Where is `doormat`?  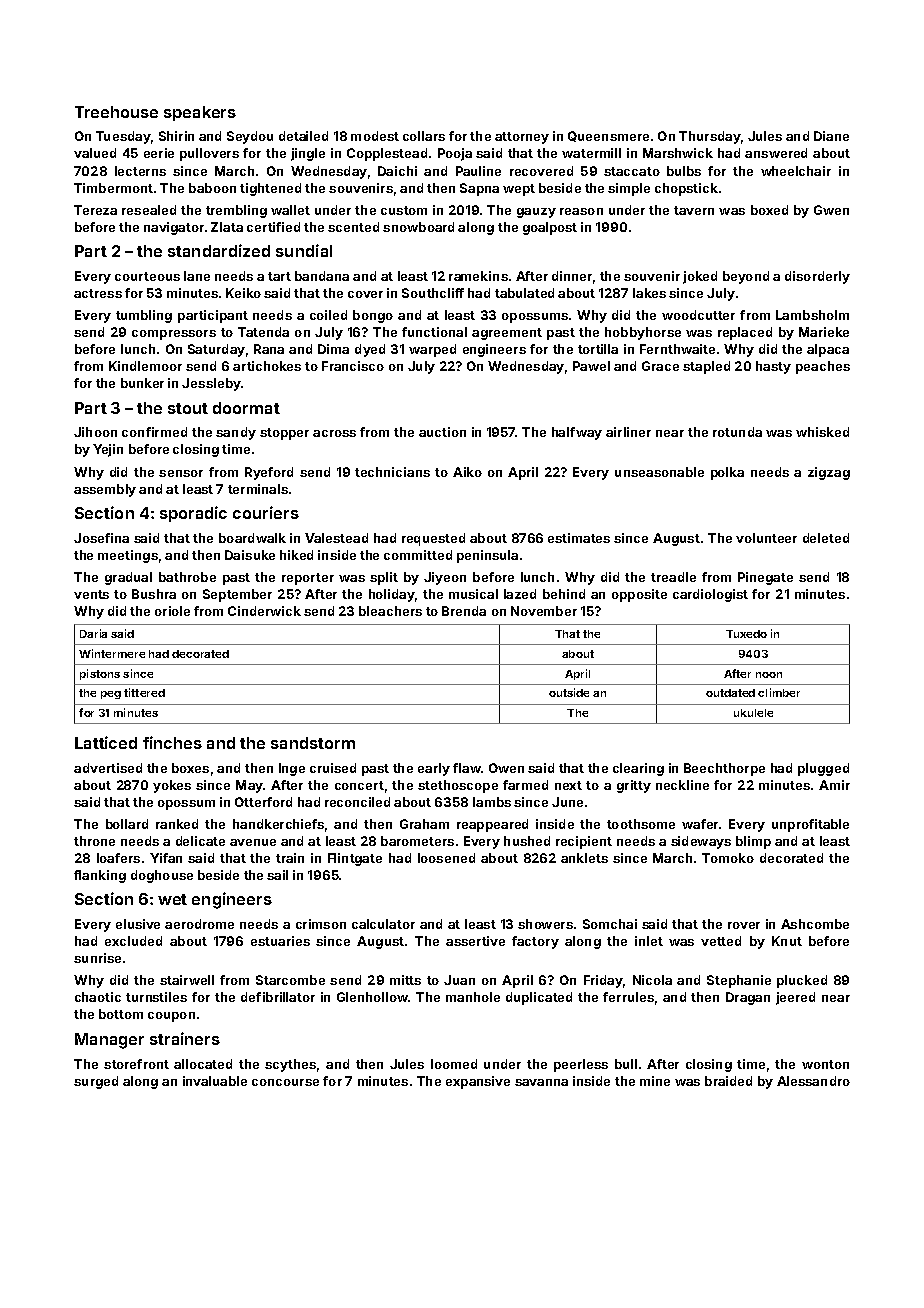
doormat is located at coordinates (246, 408).
